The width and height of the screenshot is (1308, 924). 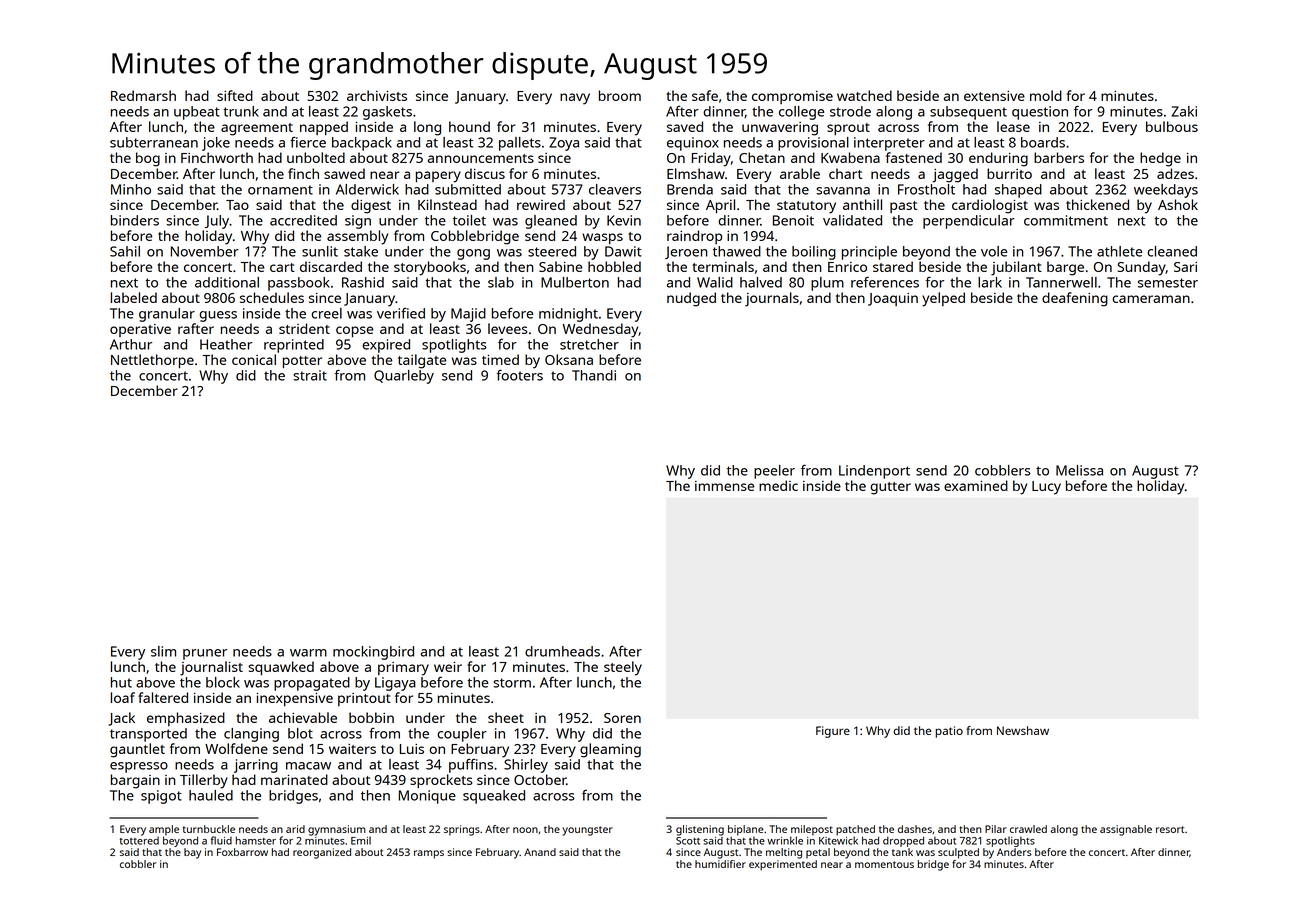 I want to click on cleavers, so click(x=615, y=189).
